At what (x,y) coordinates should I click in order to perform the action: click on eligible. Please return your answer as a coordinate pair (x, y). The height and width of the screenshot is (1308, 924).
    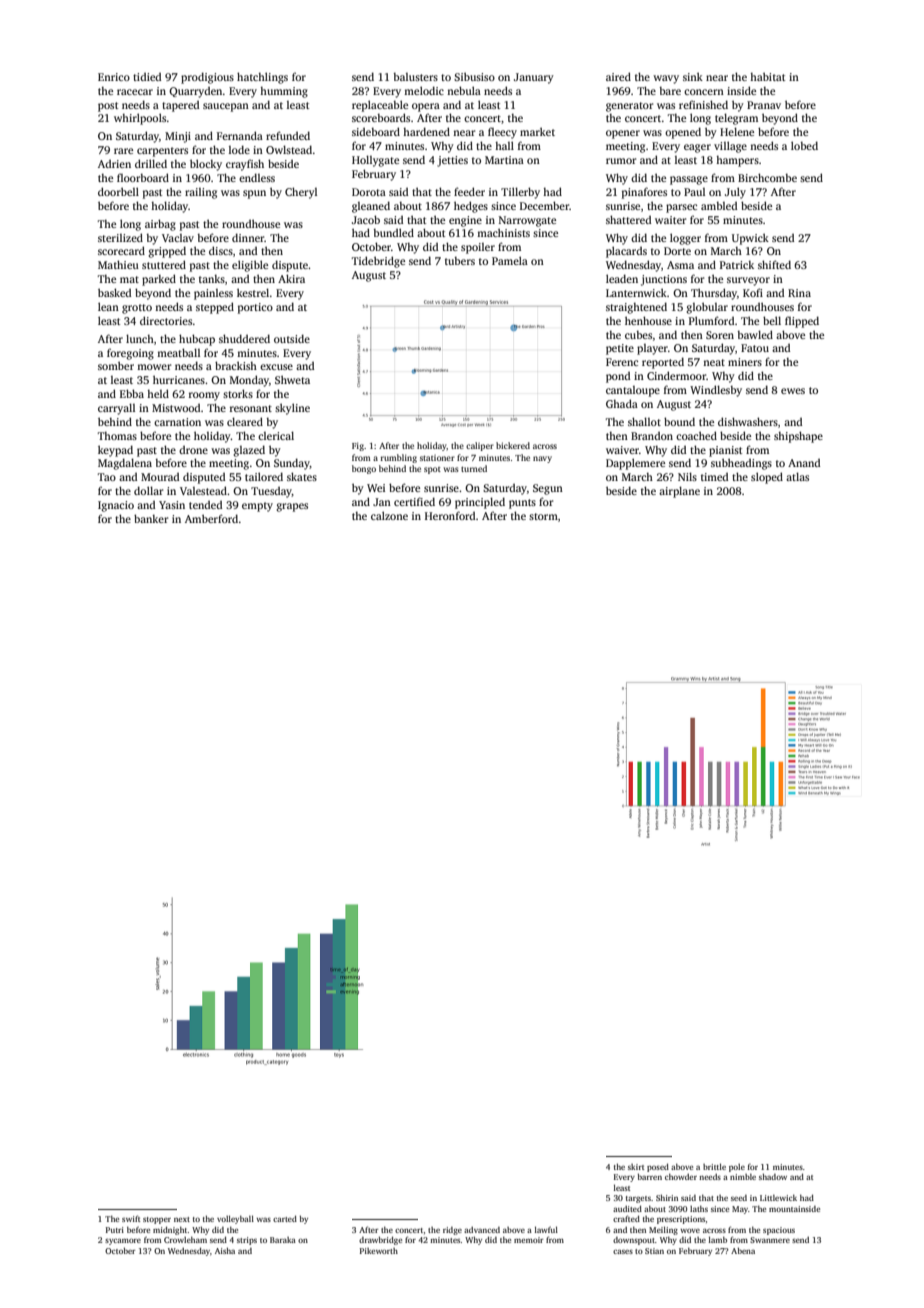
    Looking at the image, I should click on (250, 266).
